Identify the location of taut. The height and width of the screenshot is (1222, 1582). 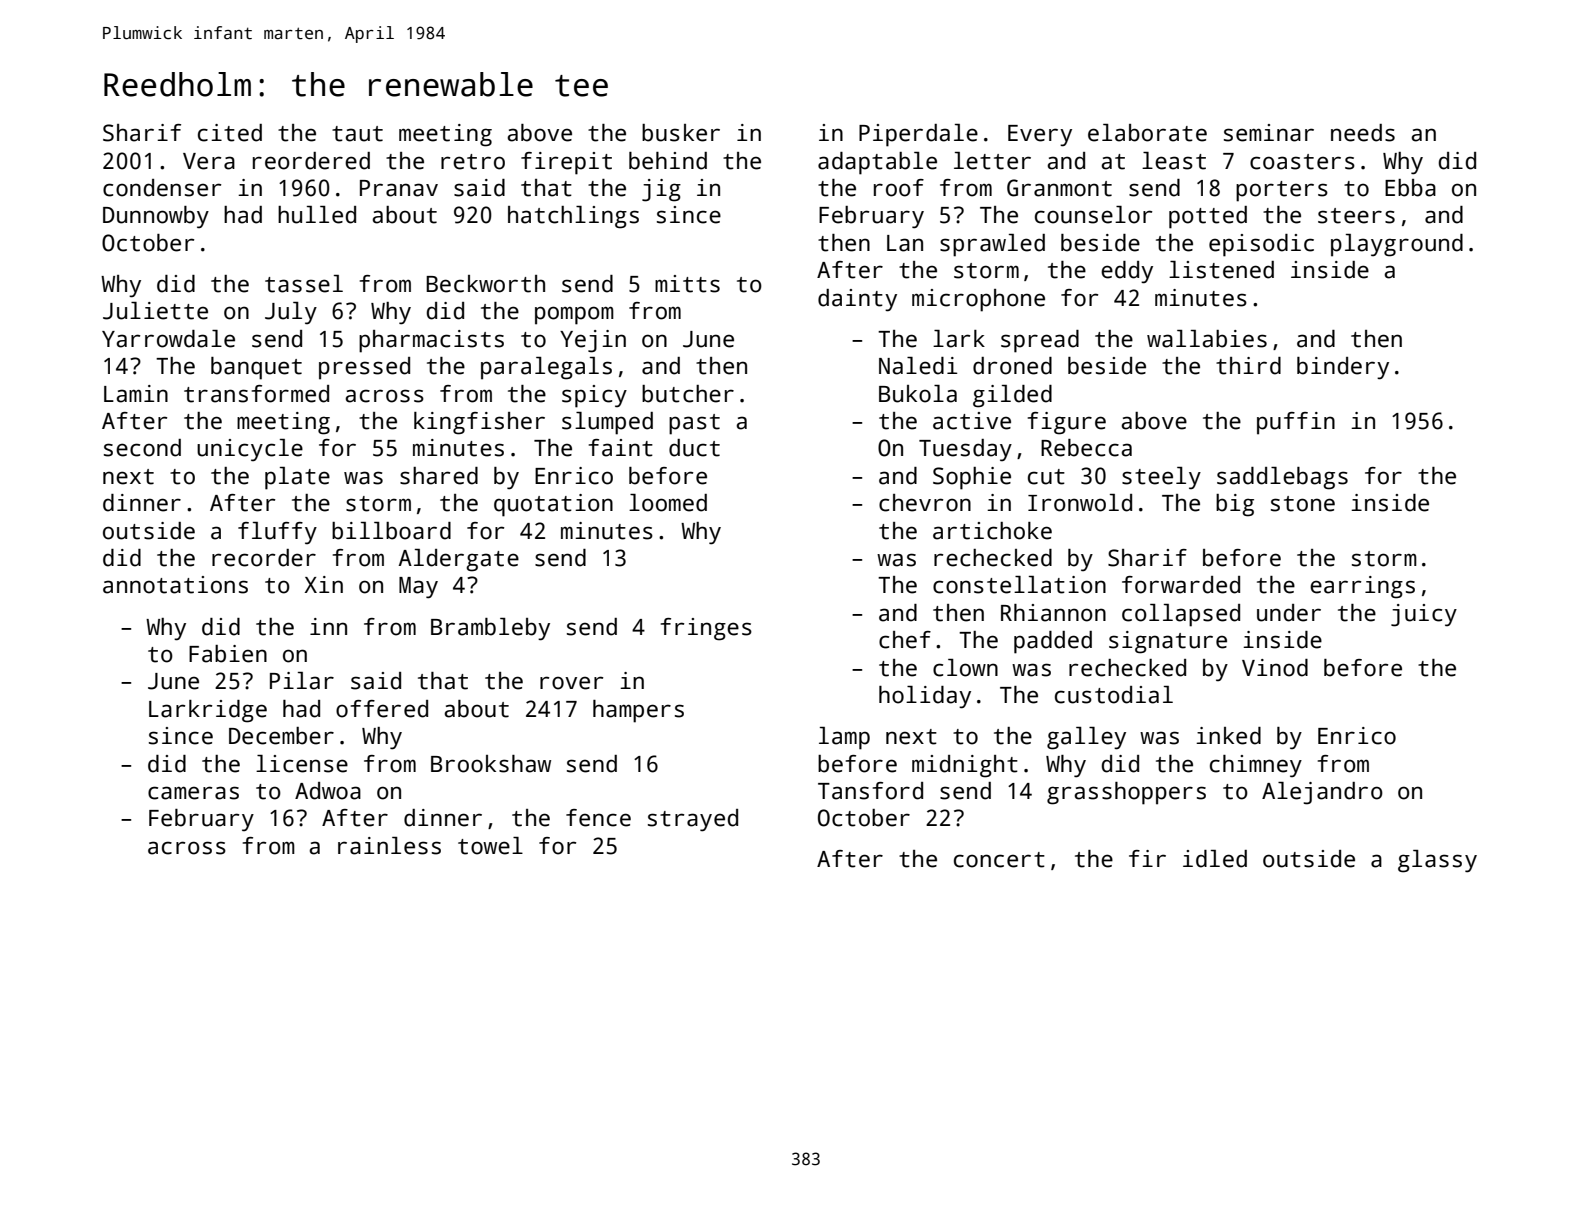
(357, 134).
